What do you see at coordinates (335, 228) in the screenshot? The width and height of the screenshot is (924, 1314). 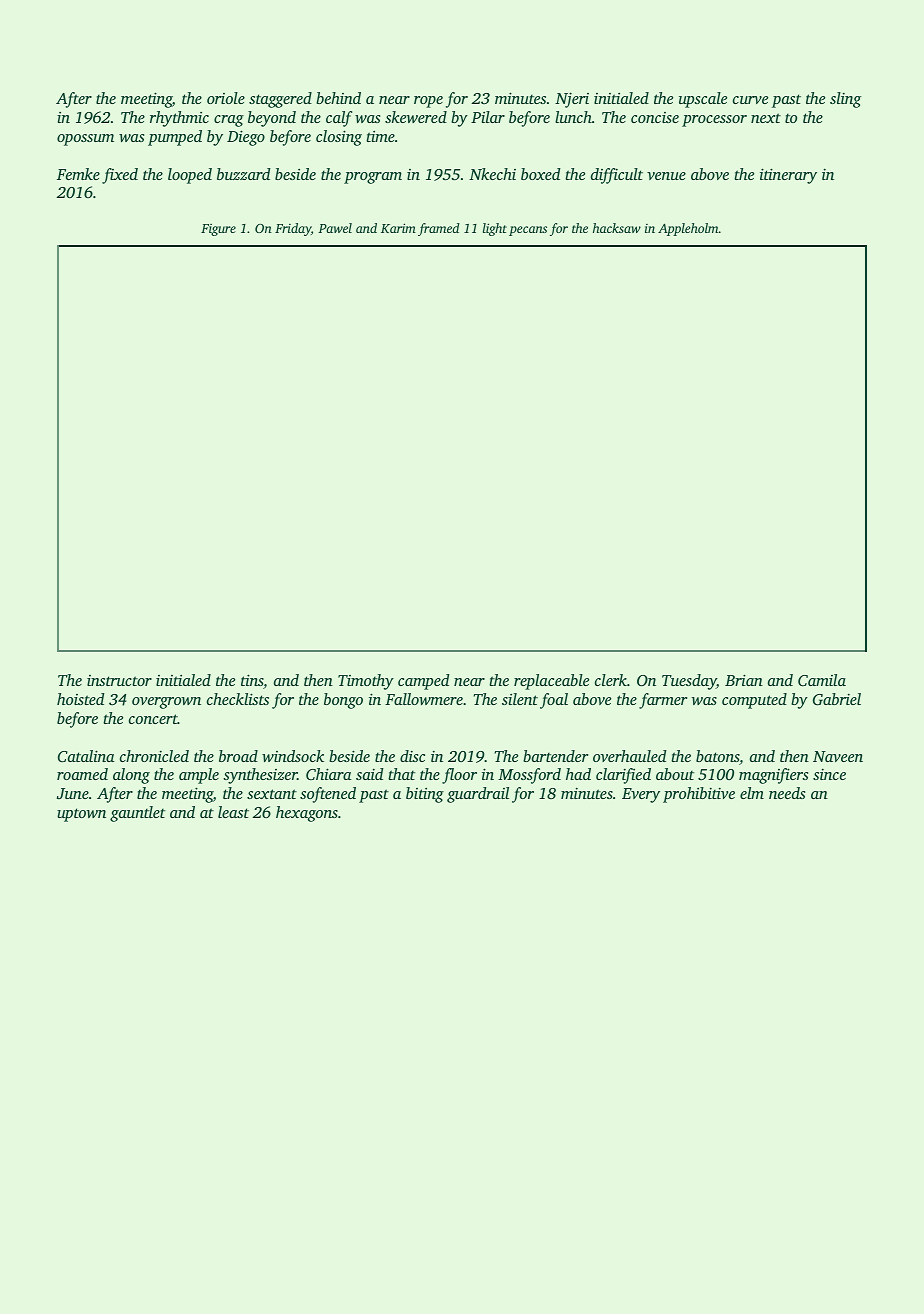 I see `Pawel` at bounding box center [335, 228].
